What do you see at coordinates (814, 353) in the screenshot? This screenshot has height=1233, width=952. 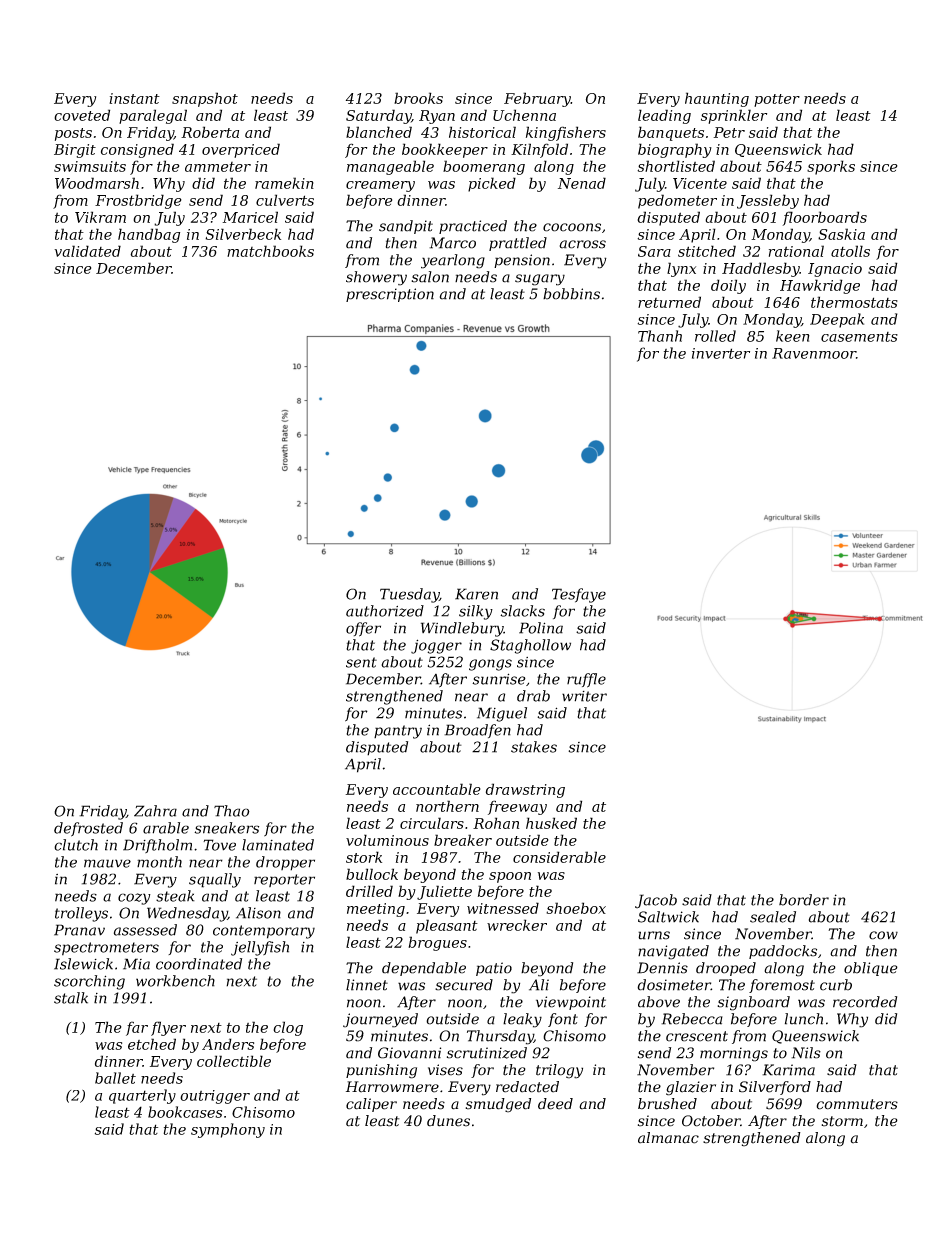 I see `Ravenmoor` at bounding box center [814, 353].
